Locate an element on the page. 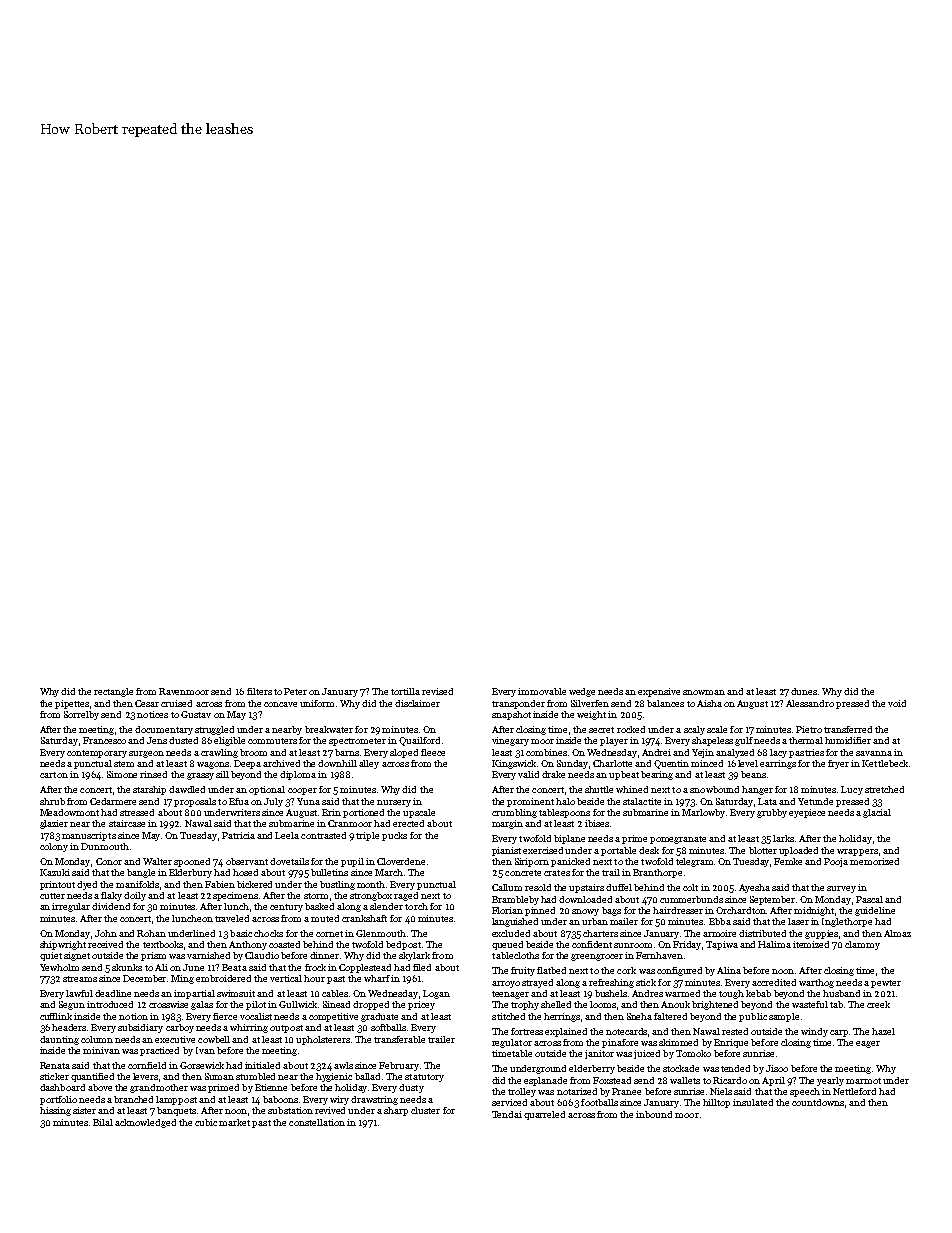  Sneha is located at coordinates (639, 1016).
